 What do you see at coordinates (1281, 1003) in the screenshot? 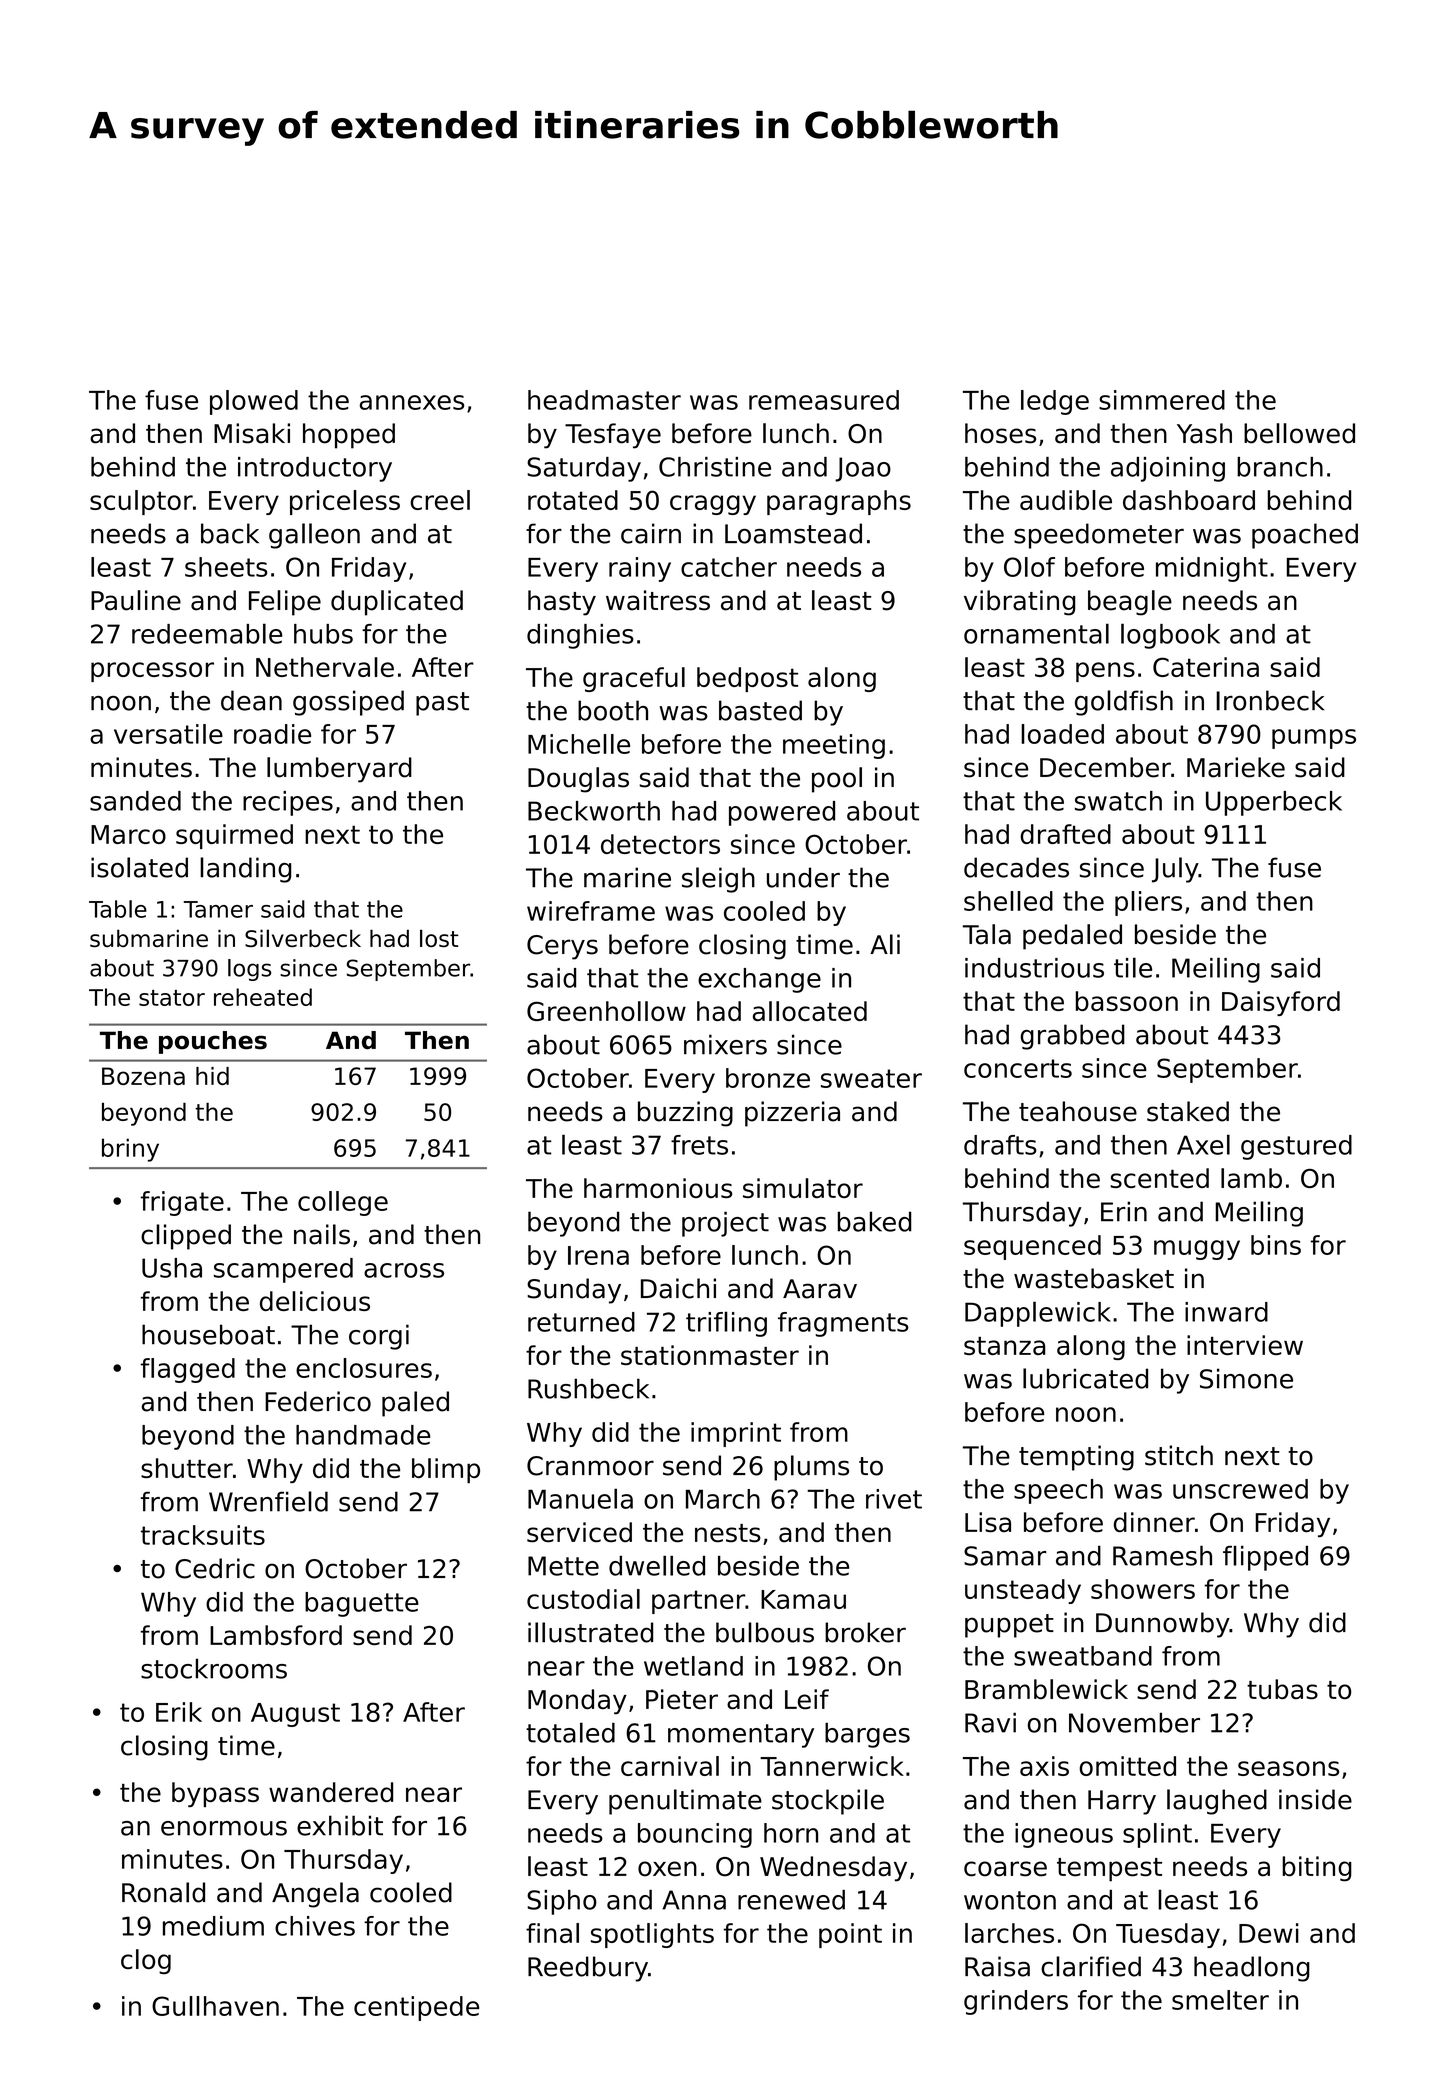
I see `Daisyford` at bounding box center [1281, 1003].
